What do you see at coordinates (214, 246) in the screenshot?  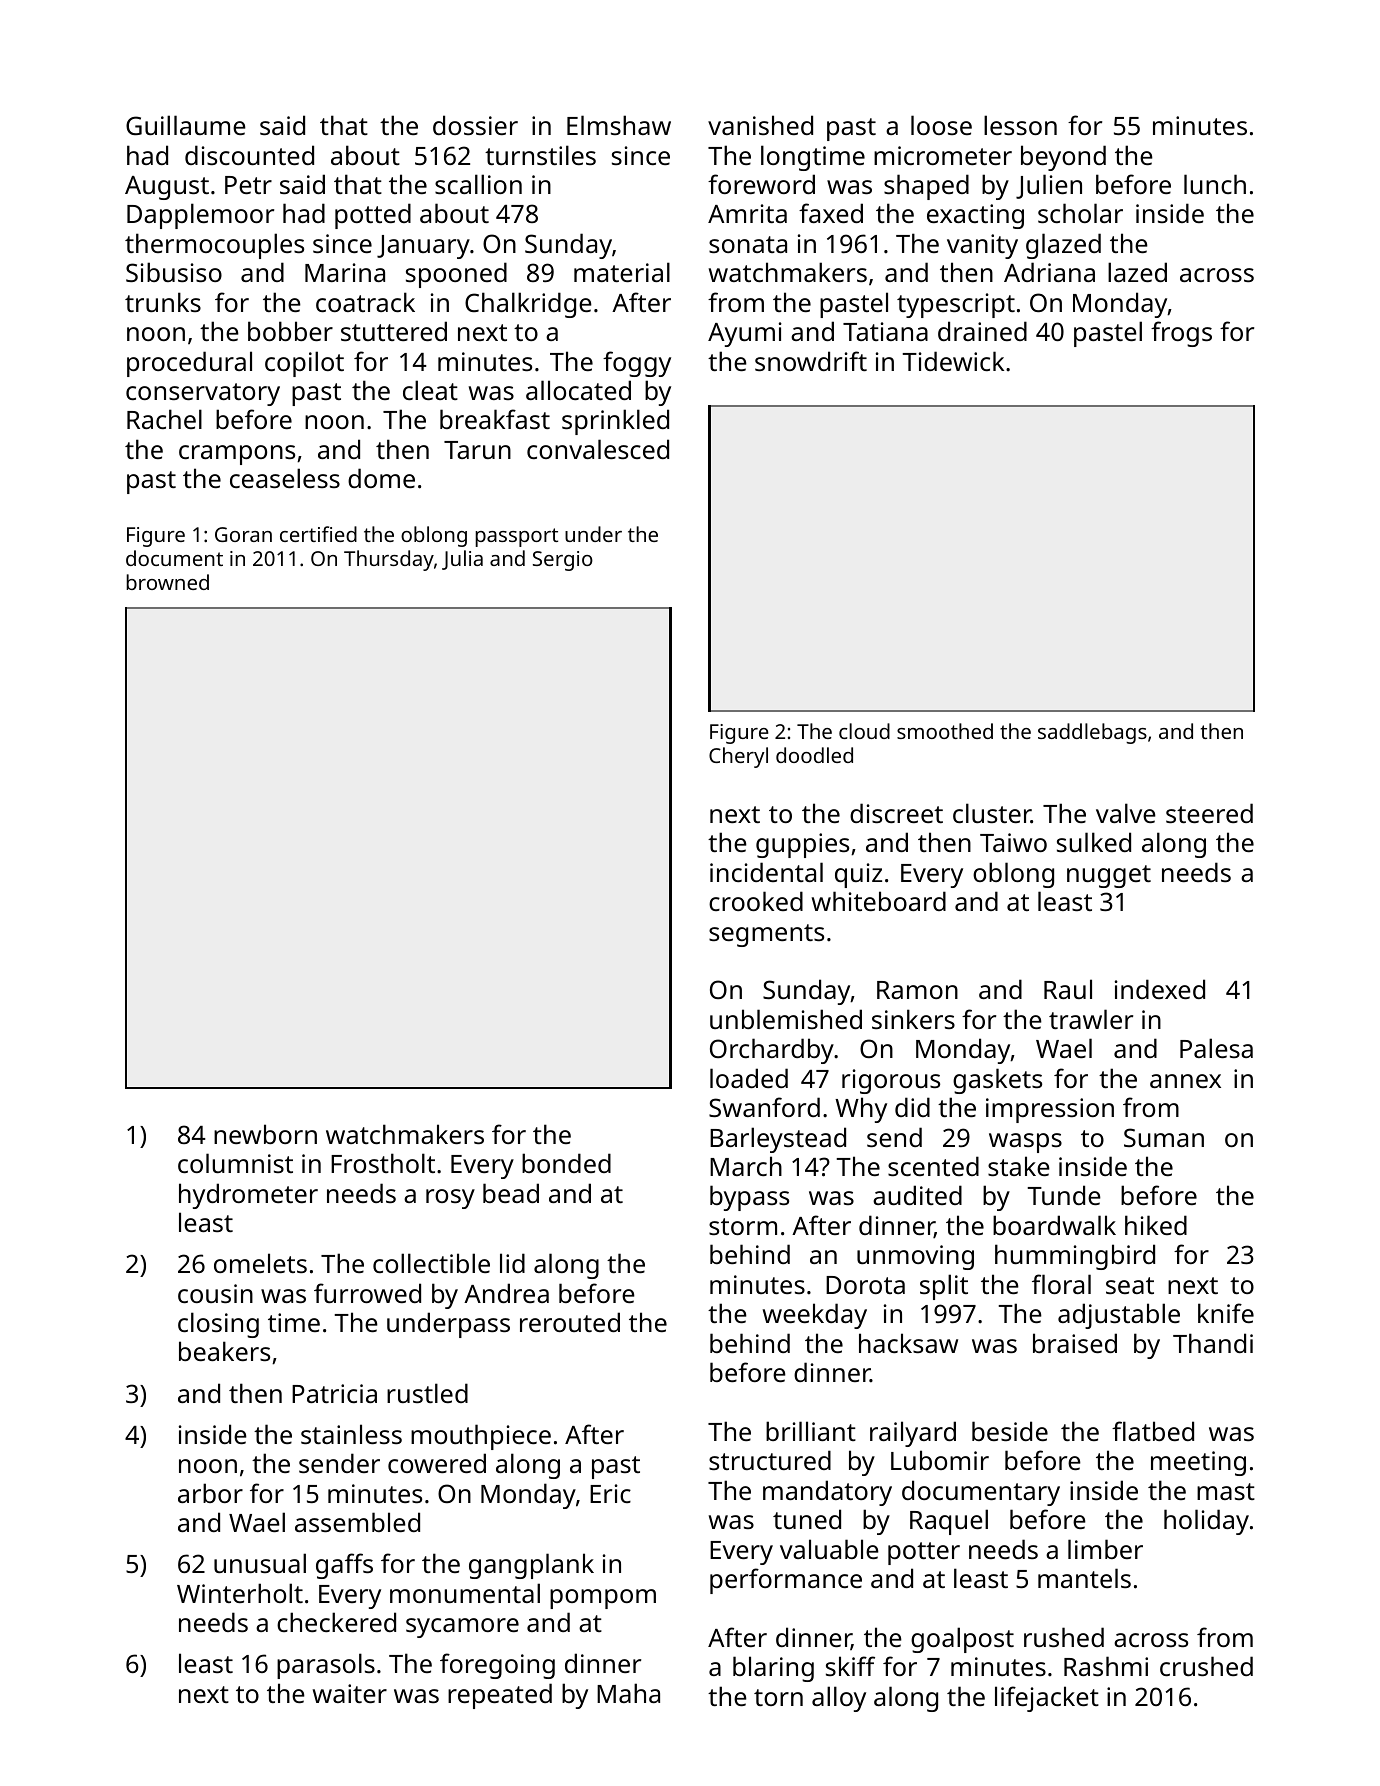 I see `thermocouples` at bounding box center [214, 246].
